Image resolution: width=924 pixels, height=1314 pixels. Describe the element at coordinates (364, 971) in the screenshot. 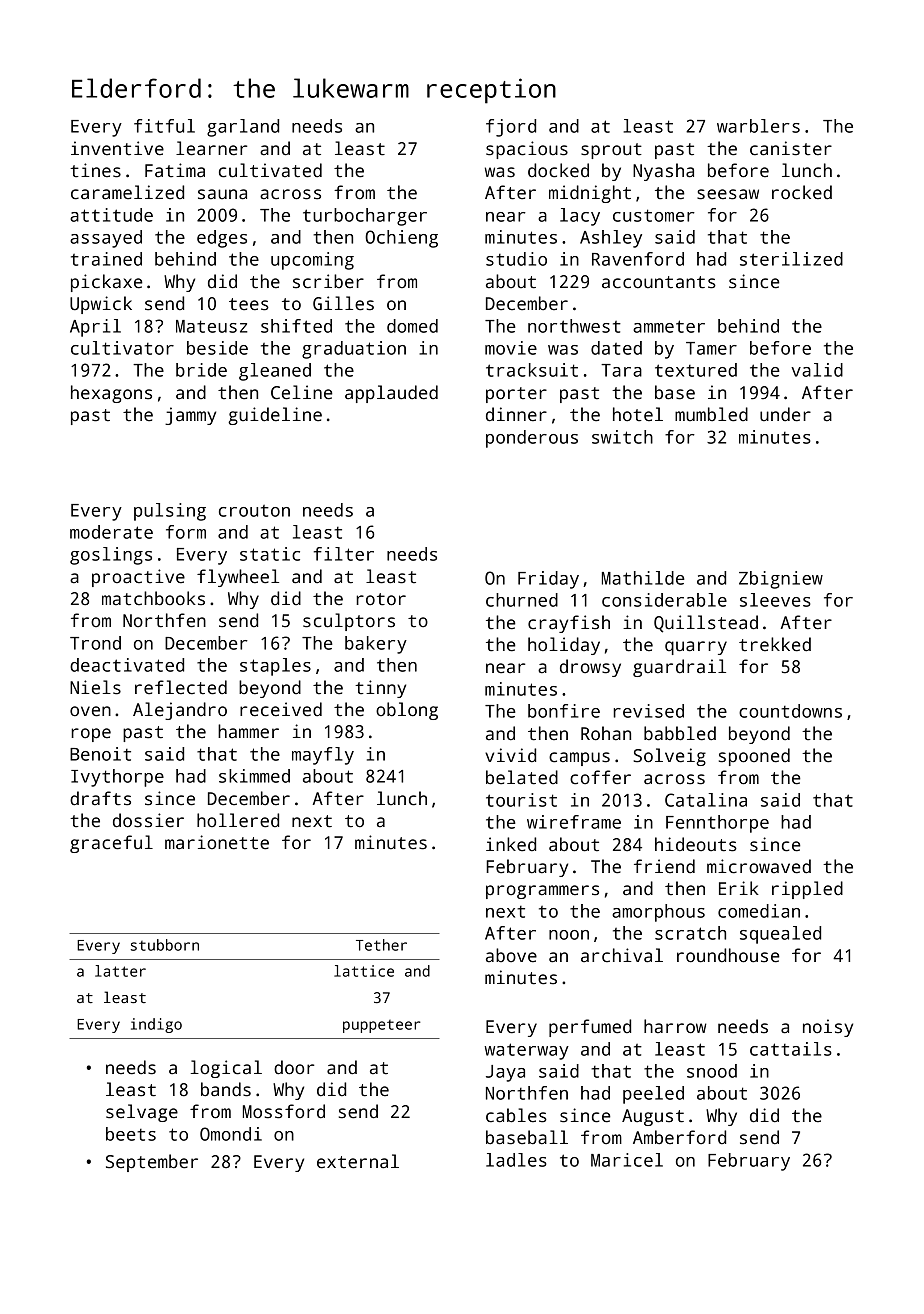

I see `lattice` at that location.
